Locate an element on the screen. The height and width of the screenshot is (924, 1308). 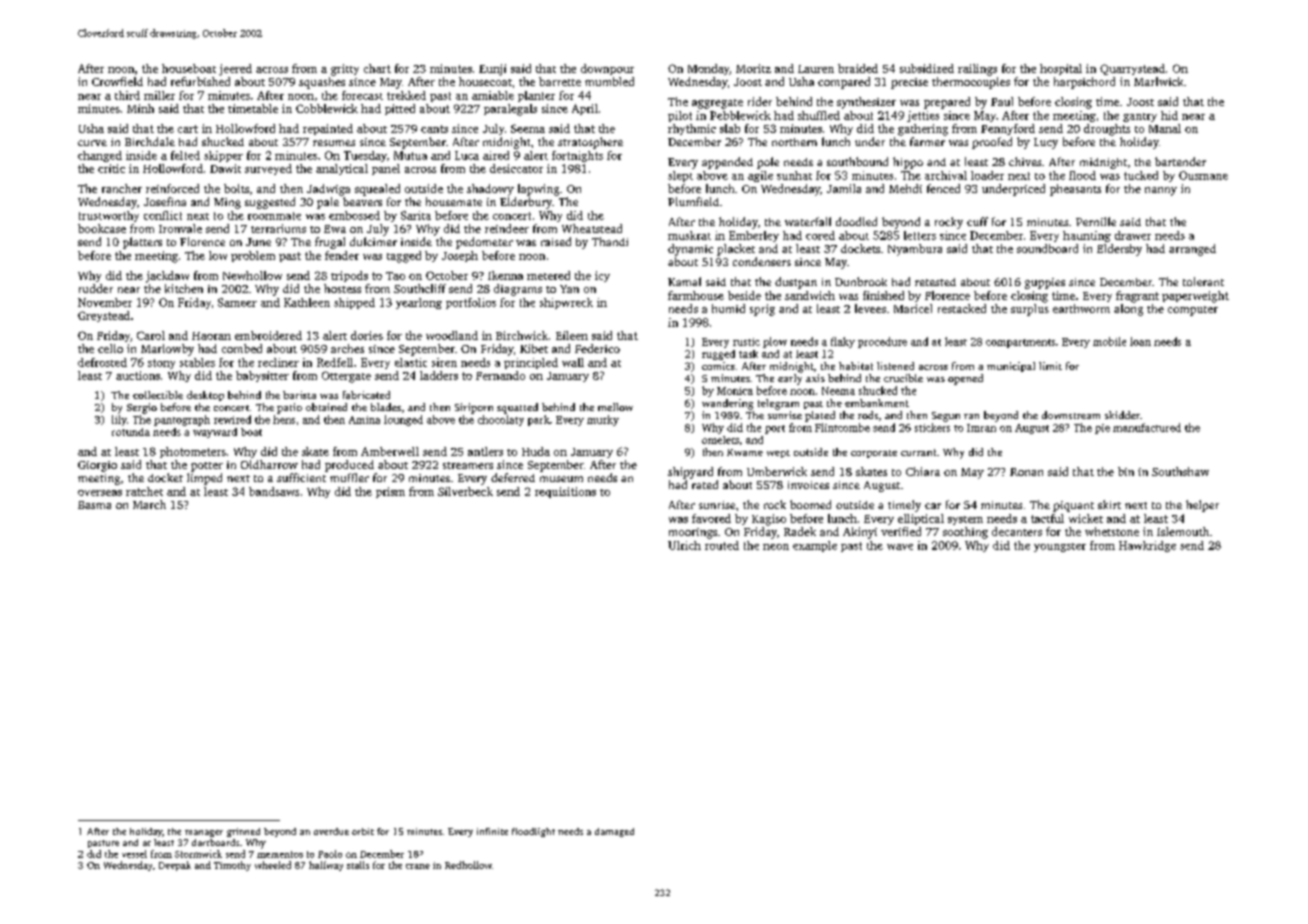
damaged is located at coordinates (614, 832).
